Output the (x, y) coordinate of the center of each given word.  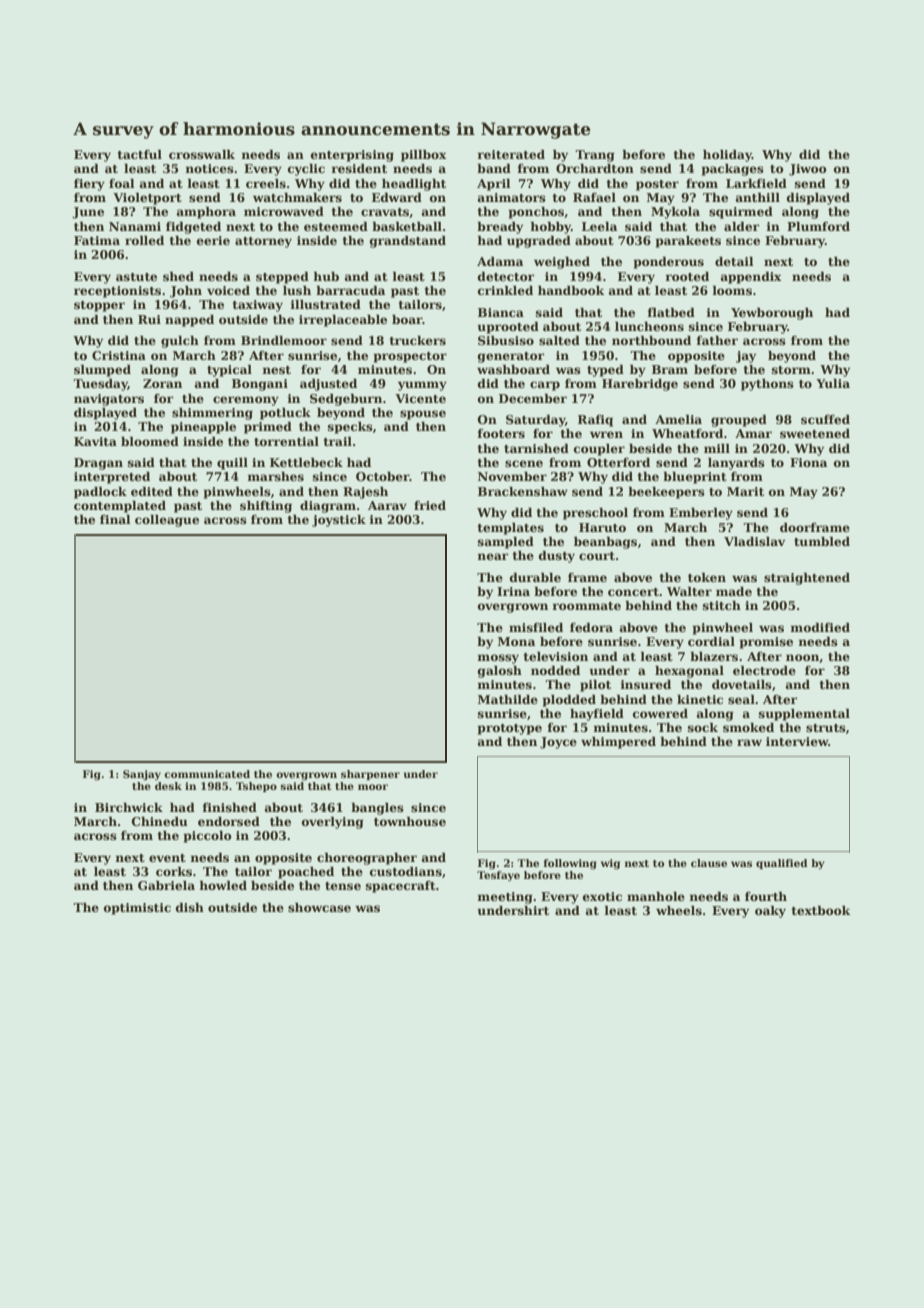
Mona (516, 641)
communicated (207, 774)
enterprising (352, 156)
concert (633, 592)
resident (359, 168)
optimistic (137, 909)
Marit (745, 491)
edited (152, 491)
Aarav (387, 505)
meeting (505, 898)
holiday (727, 155)
